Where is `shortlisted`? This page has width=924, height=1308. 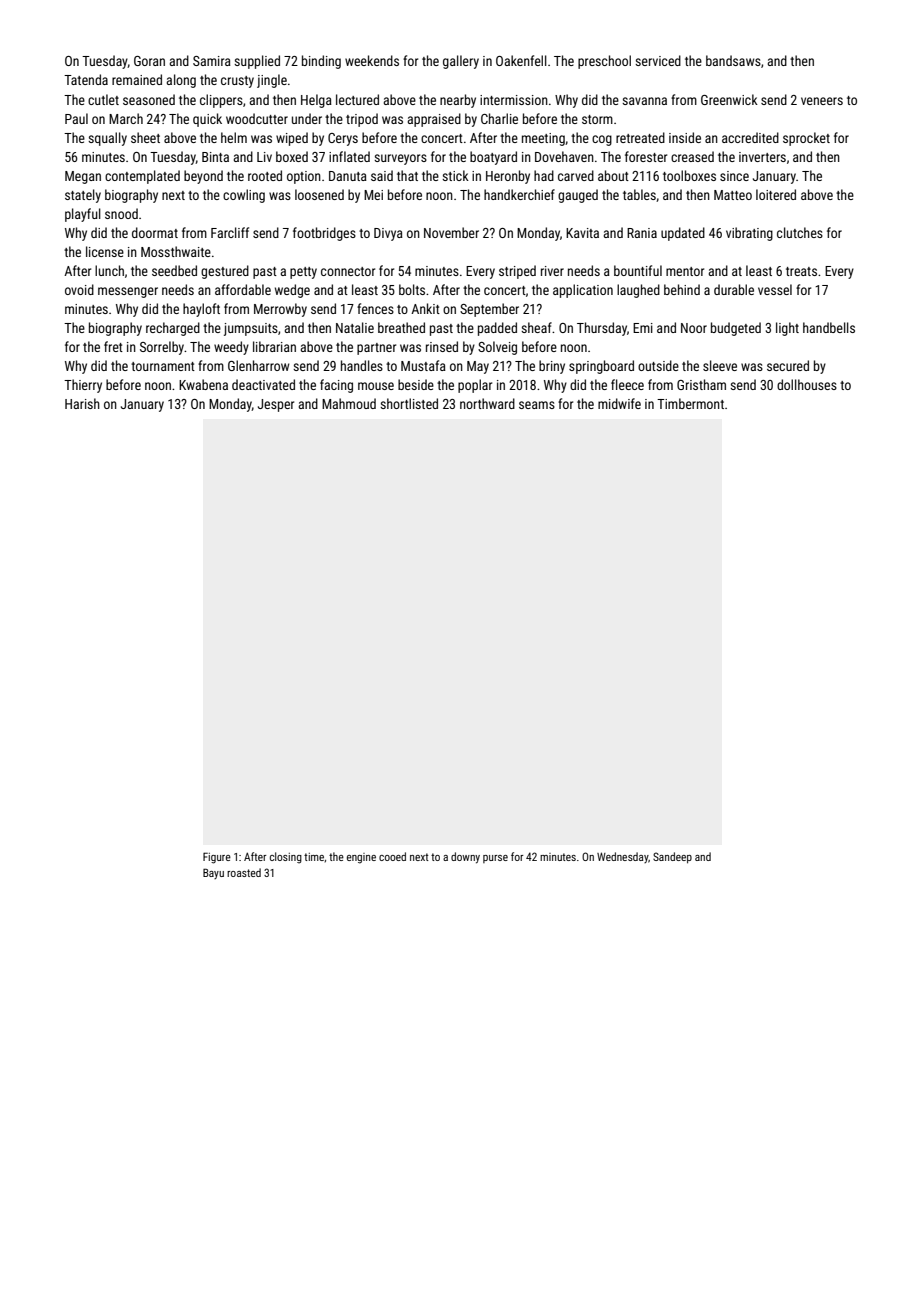 shortlisted is located at coordinates (409, 403).
